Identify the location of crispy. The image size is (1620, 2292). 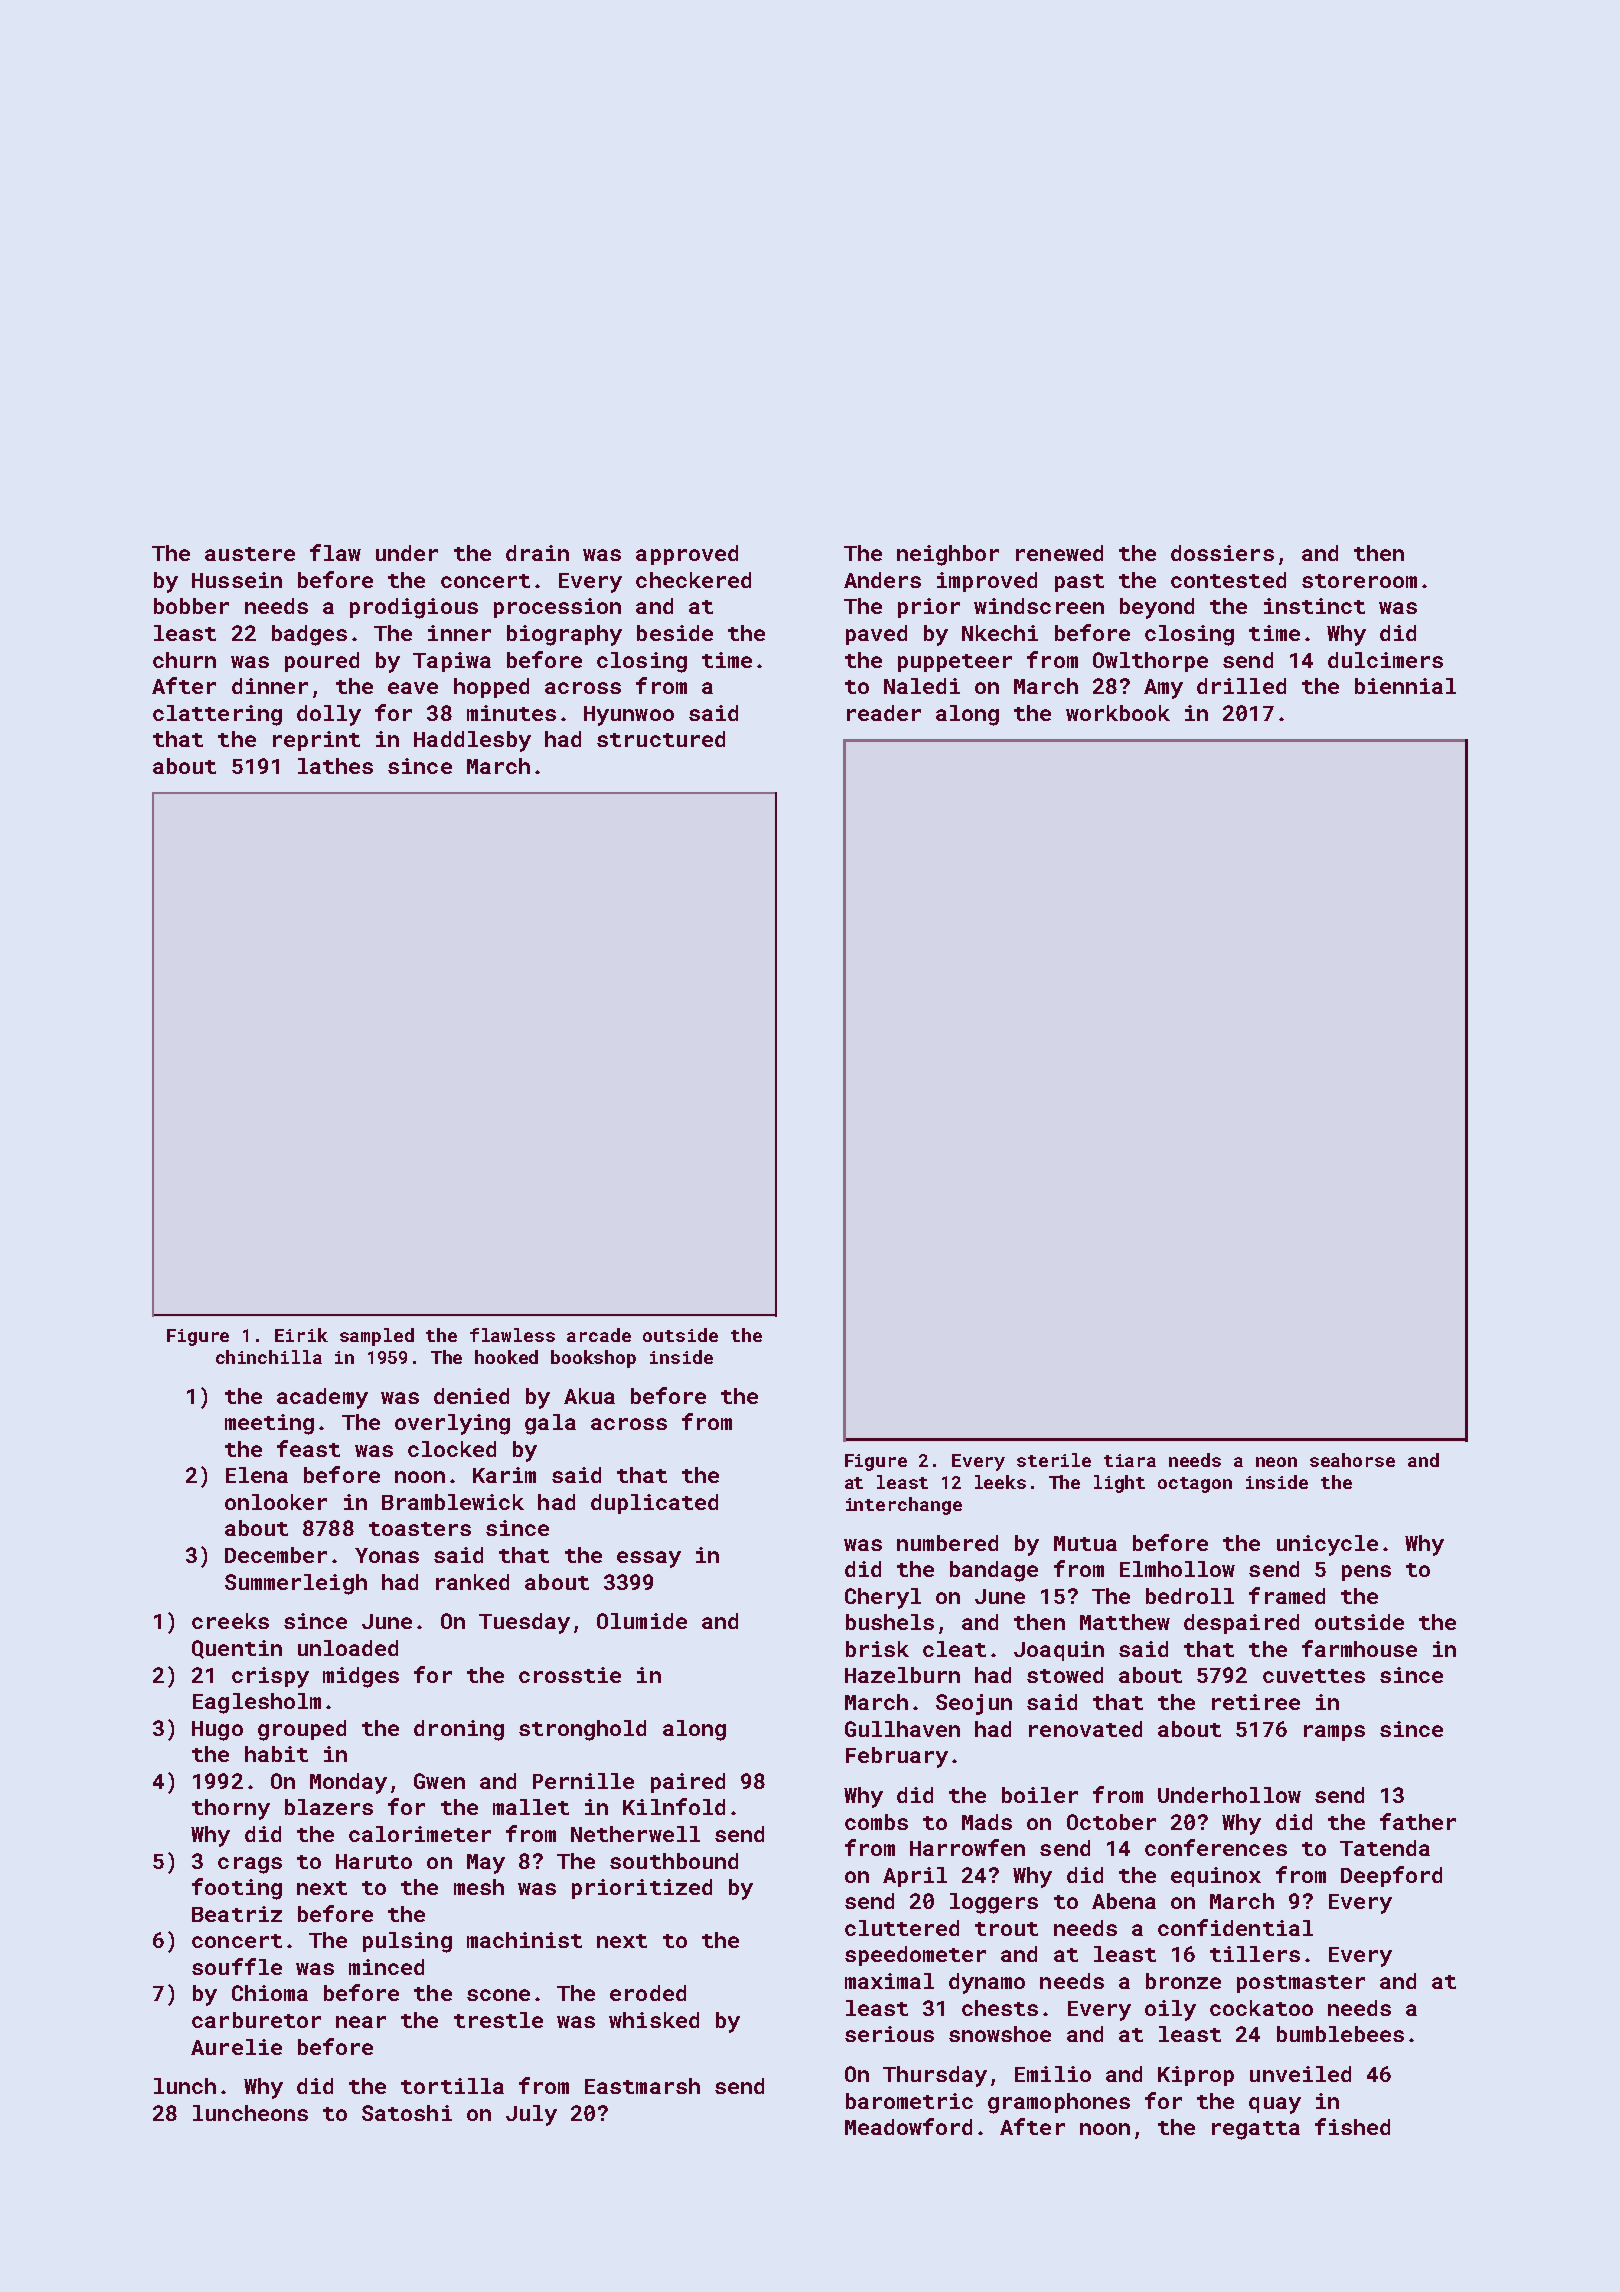
(270, 1677).
